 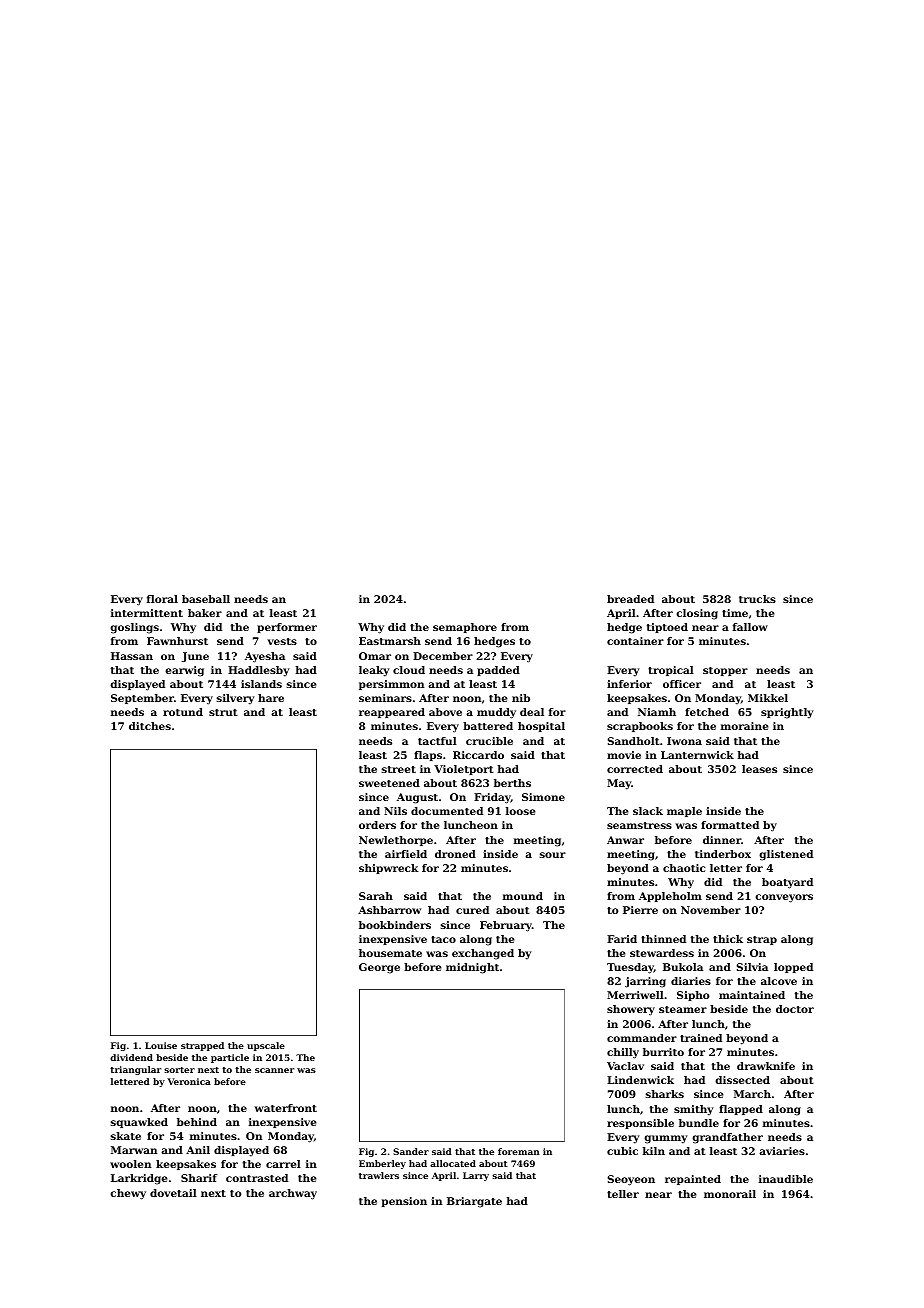 What do you see at coordinates (521, 698) in the page?
I see `nib` at bounding box center [521, 698].
